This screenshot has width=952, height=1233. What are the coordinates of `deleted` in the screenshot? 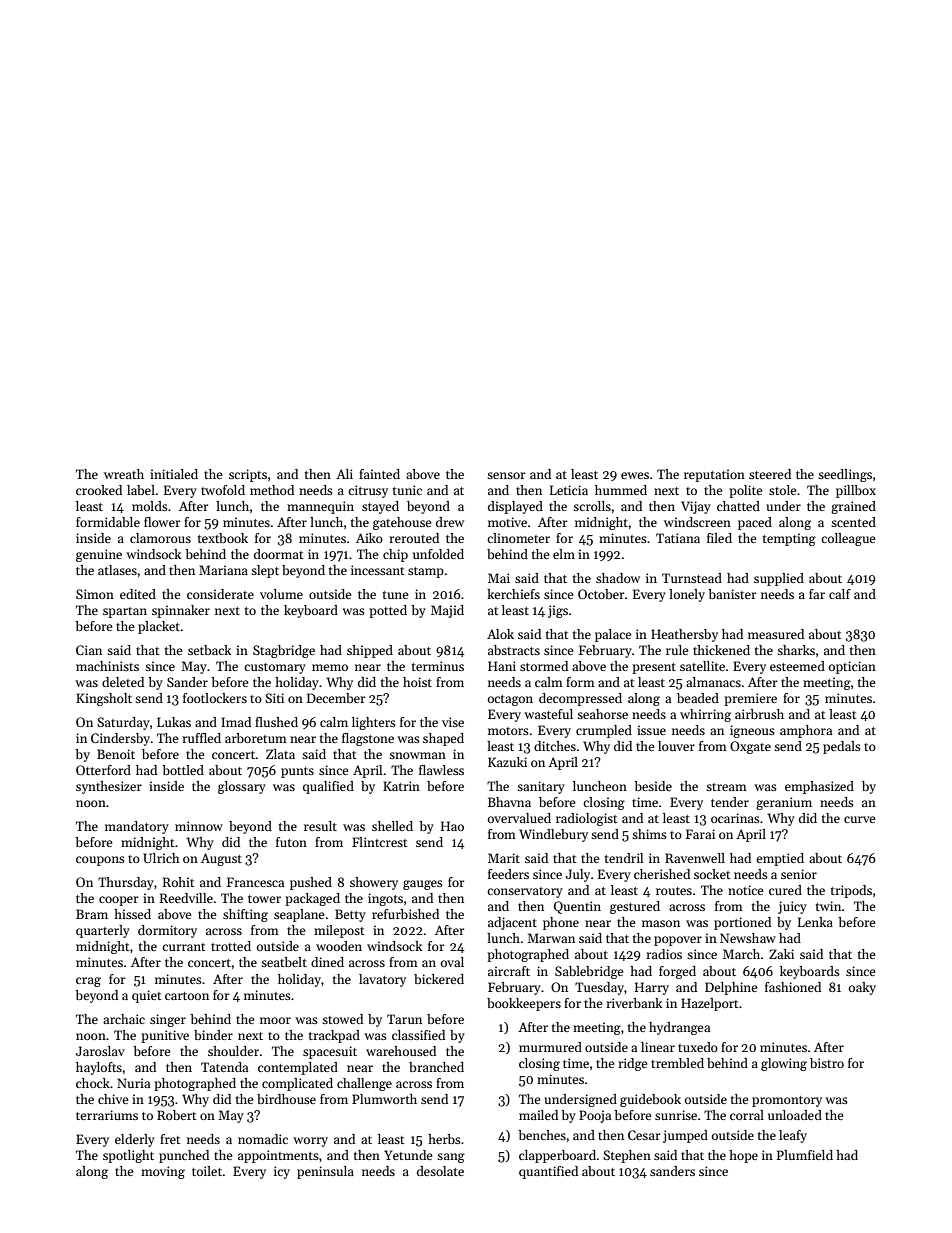 It's located at (123, 682).
